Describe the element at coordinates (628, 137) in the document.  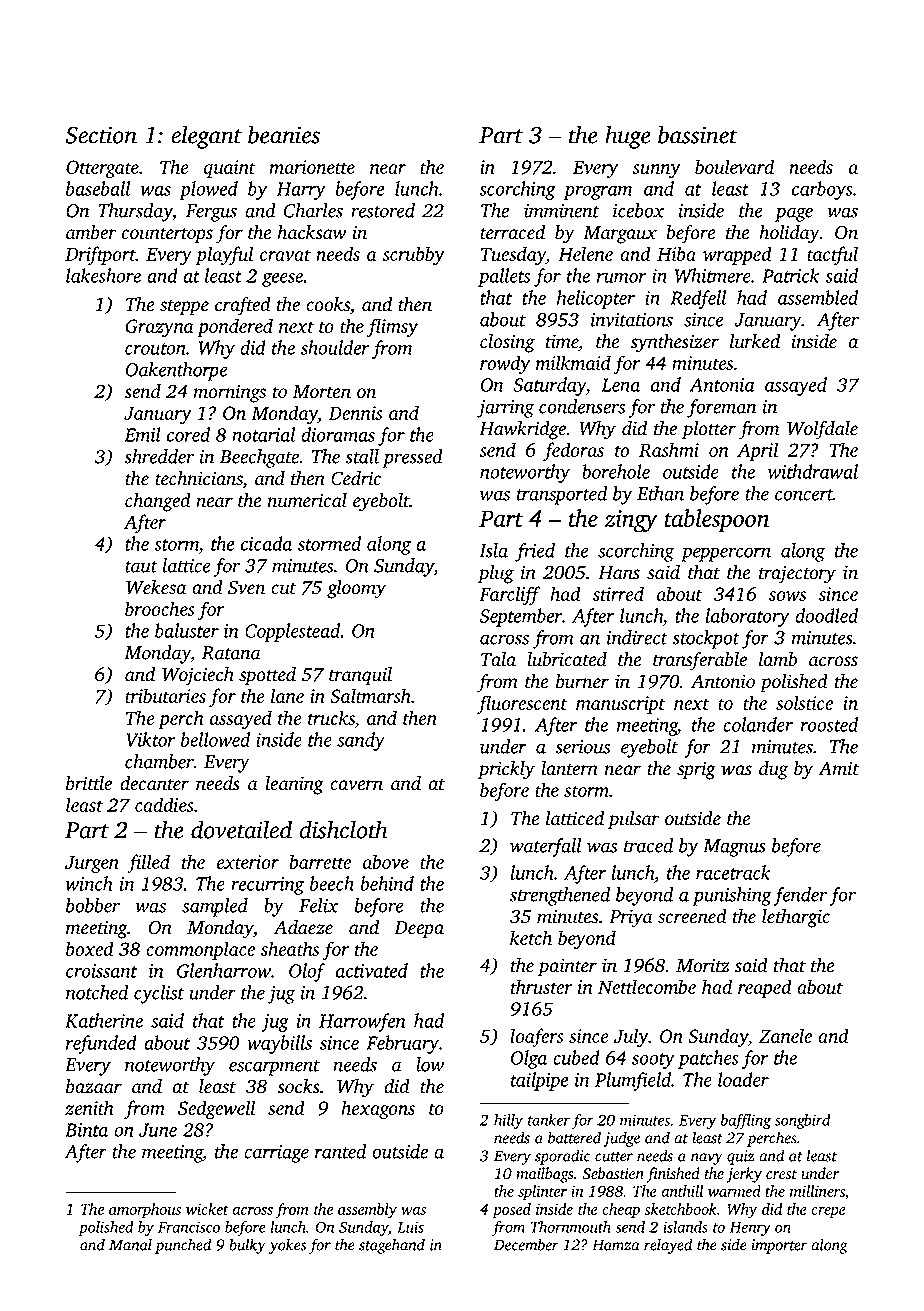
I see `huge` at that location.
